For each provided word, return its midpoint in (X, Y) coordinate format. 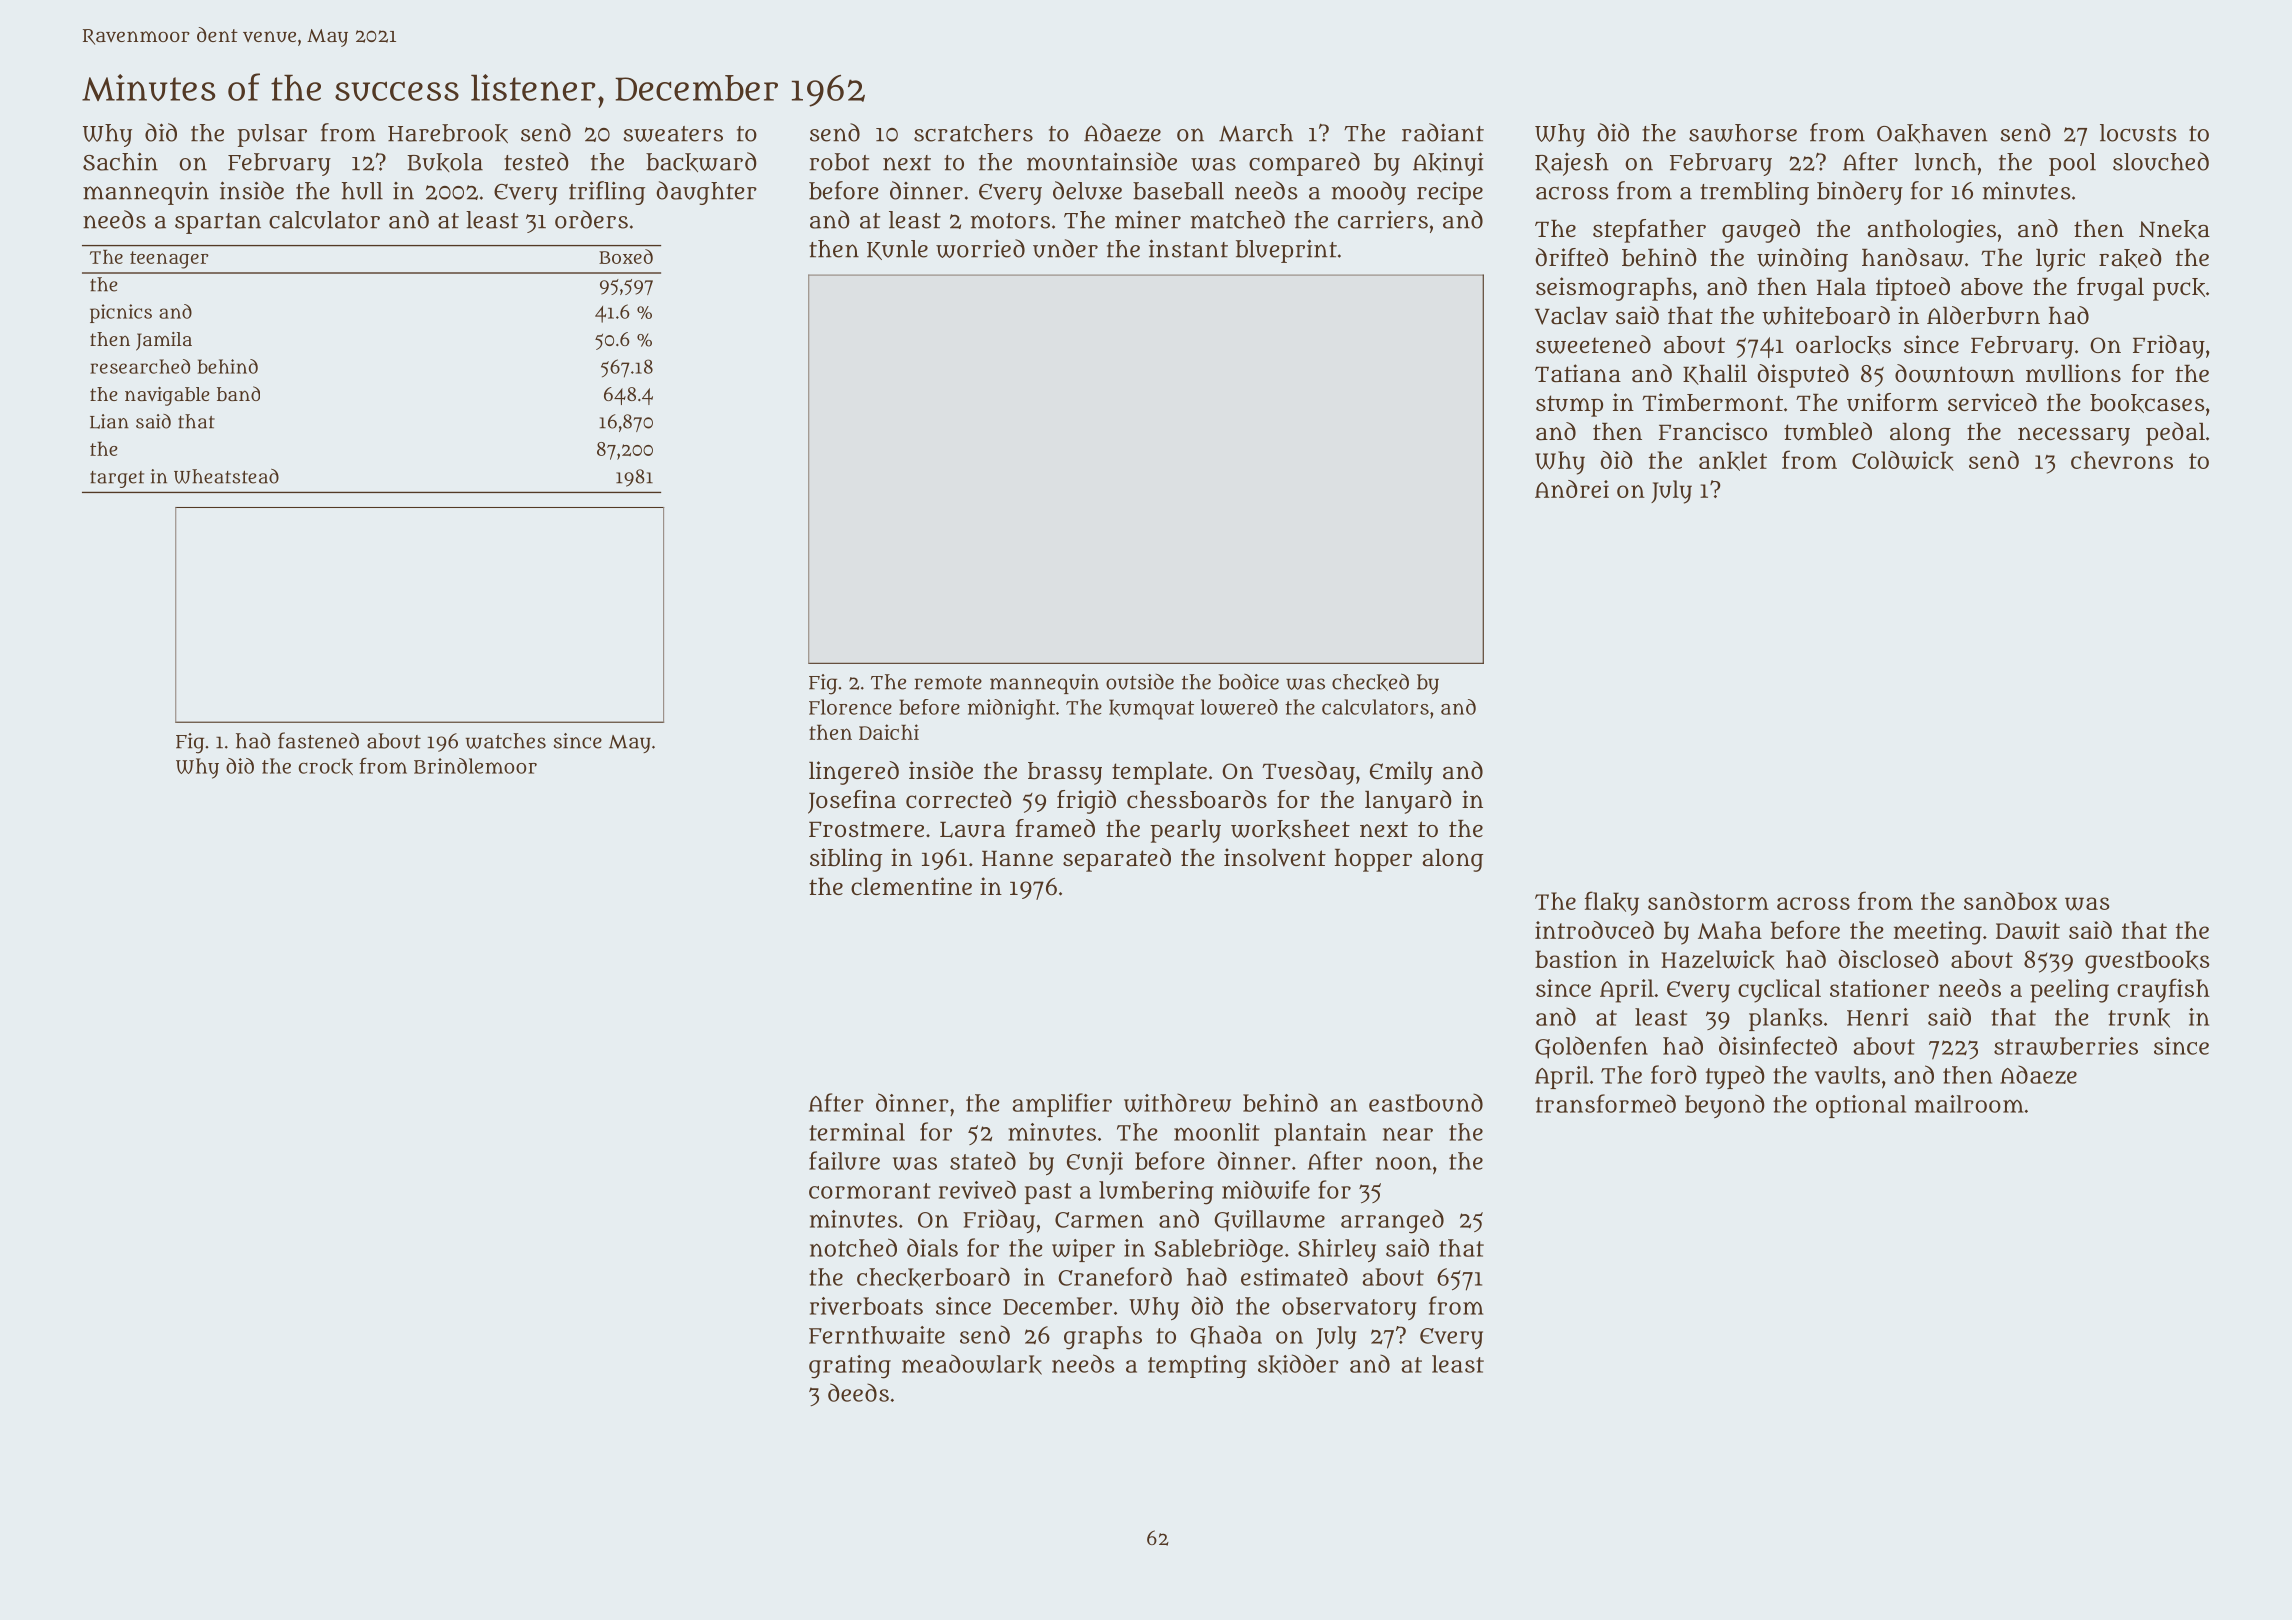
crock (326, 766)
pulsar (272, 135)
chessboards (1197, 799)
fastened (318, 740)
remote (948, 683)
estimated (1294, 1277)
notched (853, 1247)
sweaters (673, 134)
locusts (2138, 133)
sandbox (2010, 901)
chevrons (2122, 460)
